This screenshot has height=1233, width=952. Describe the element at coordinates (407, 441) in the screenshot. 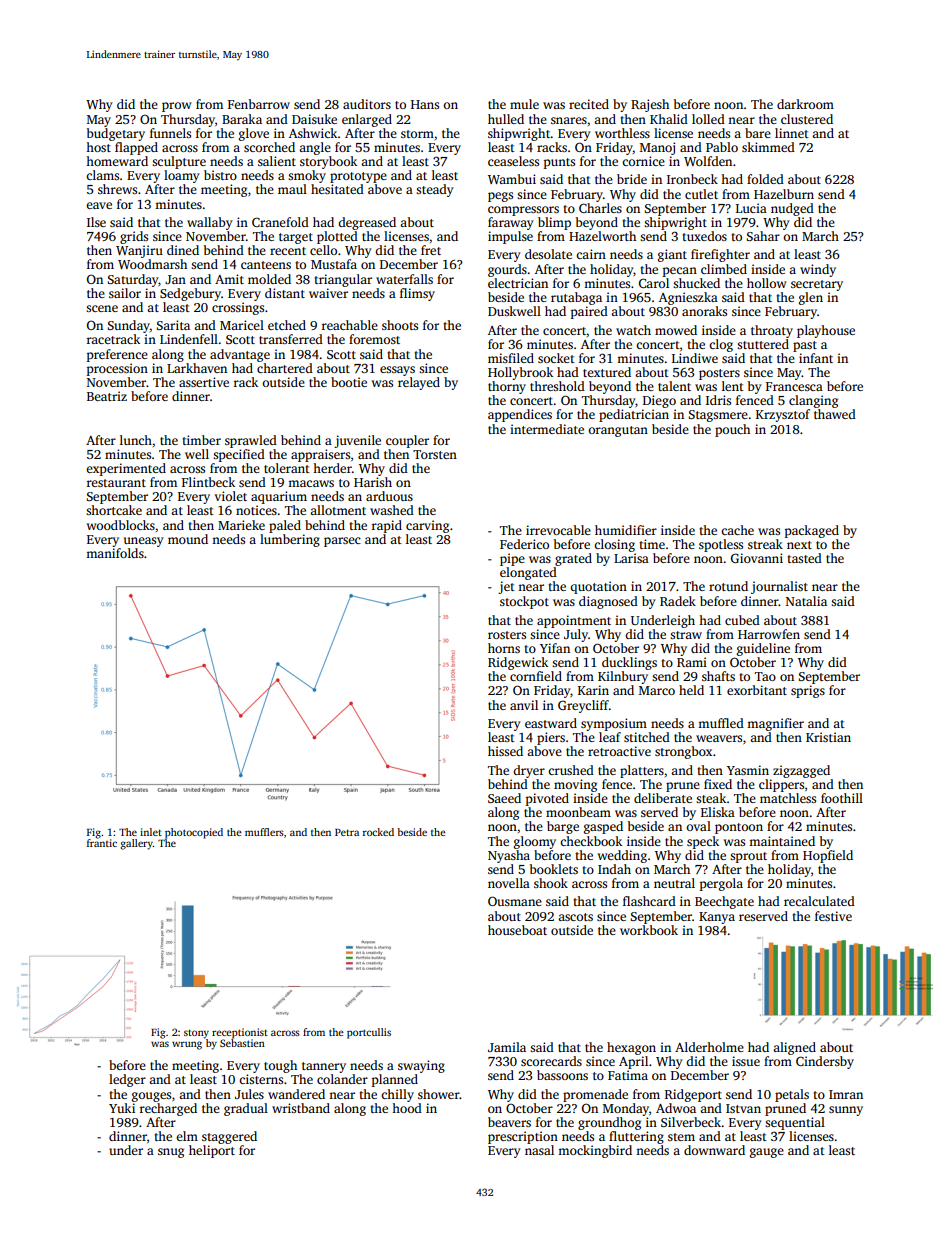

I see `coupler` at that location.
